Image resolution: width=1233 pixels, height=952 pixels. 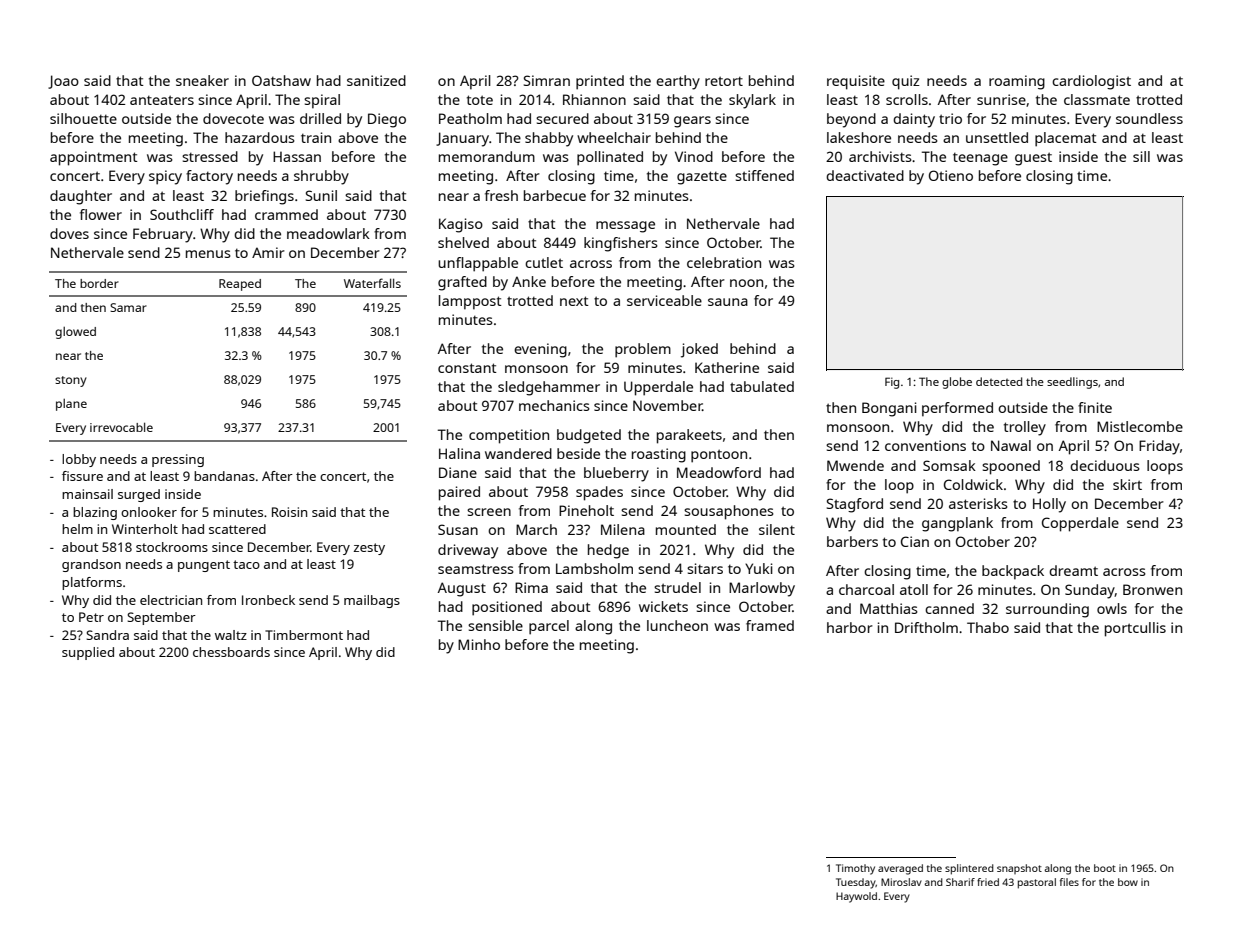 I want to click on cutlet, so click(x=544, y=262).
